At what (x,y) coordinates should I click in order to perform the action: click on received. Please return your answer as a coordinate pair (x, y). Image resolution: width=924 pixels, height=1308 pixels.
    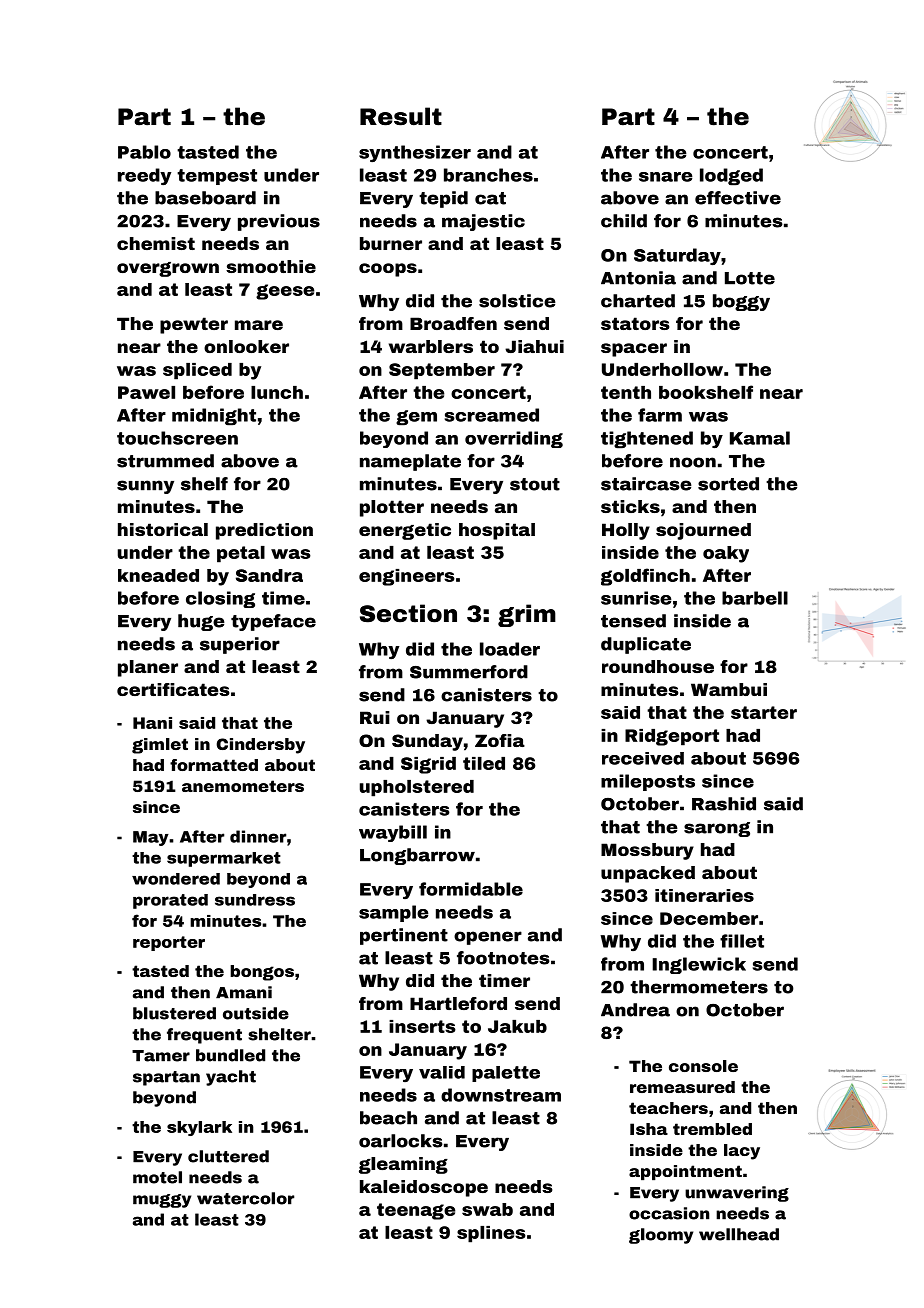
    Looking at the image, I should click on (643, 758).
